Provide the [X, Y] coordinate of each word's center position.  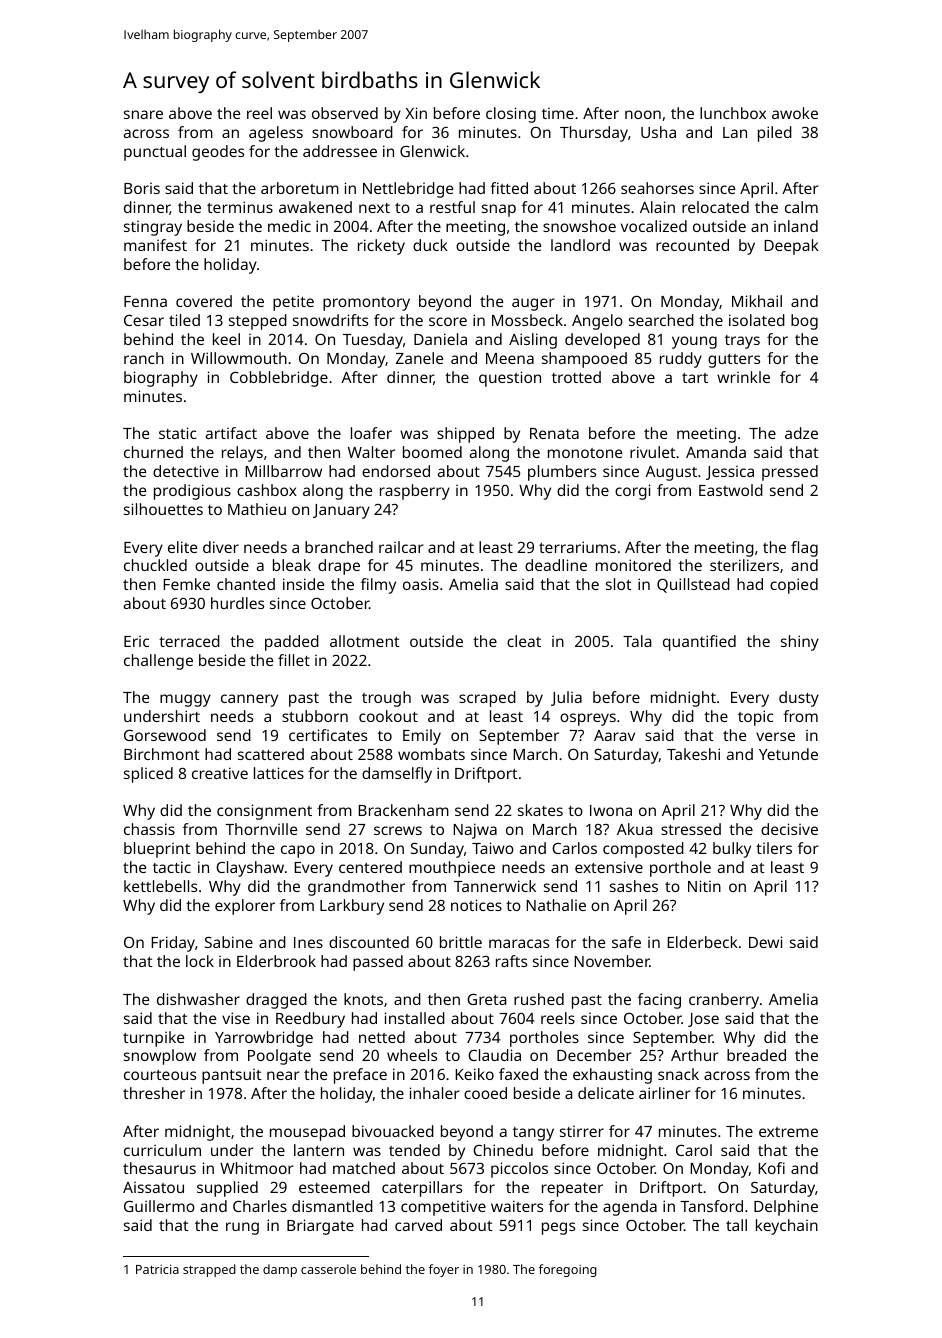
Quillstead [693, 585]
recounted [692, 245]
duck [430, 245]
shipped [465, 435]
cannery [249, 700]
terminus [240, 207]
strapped [209, 1270]
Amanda [716, 452]
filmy [378, 586]
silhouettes [163, 509]
